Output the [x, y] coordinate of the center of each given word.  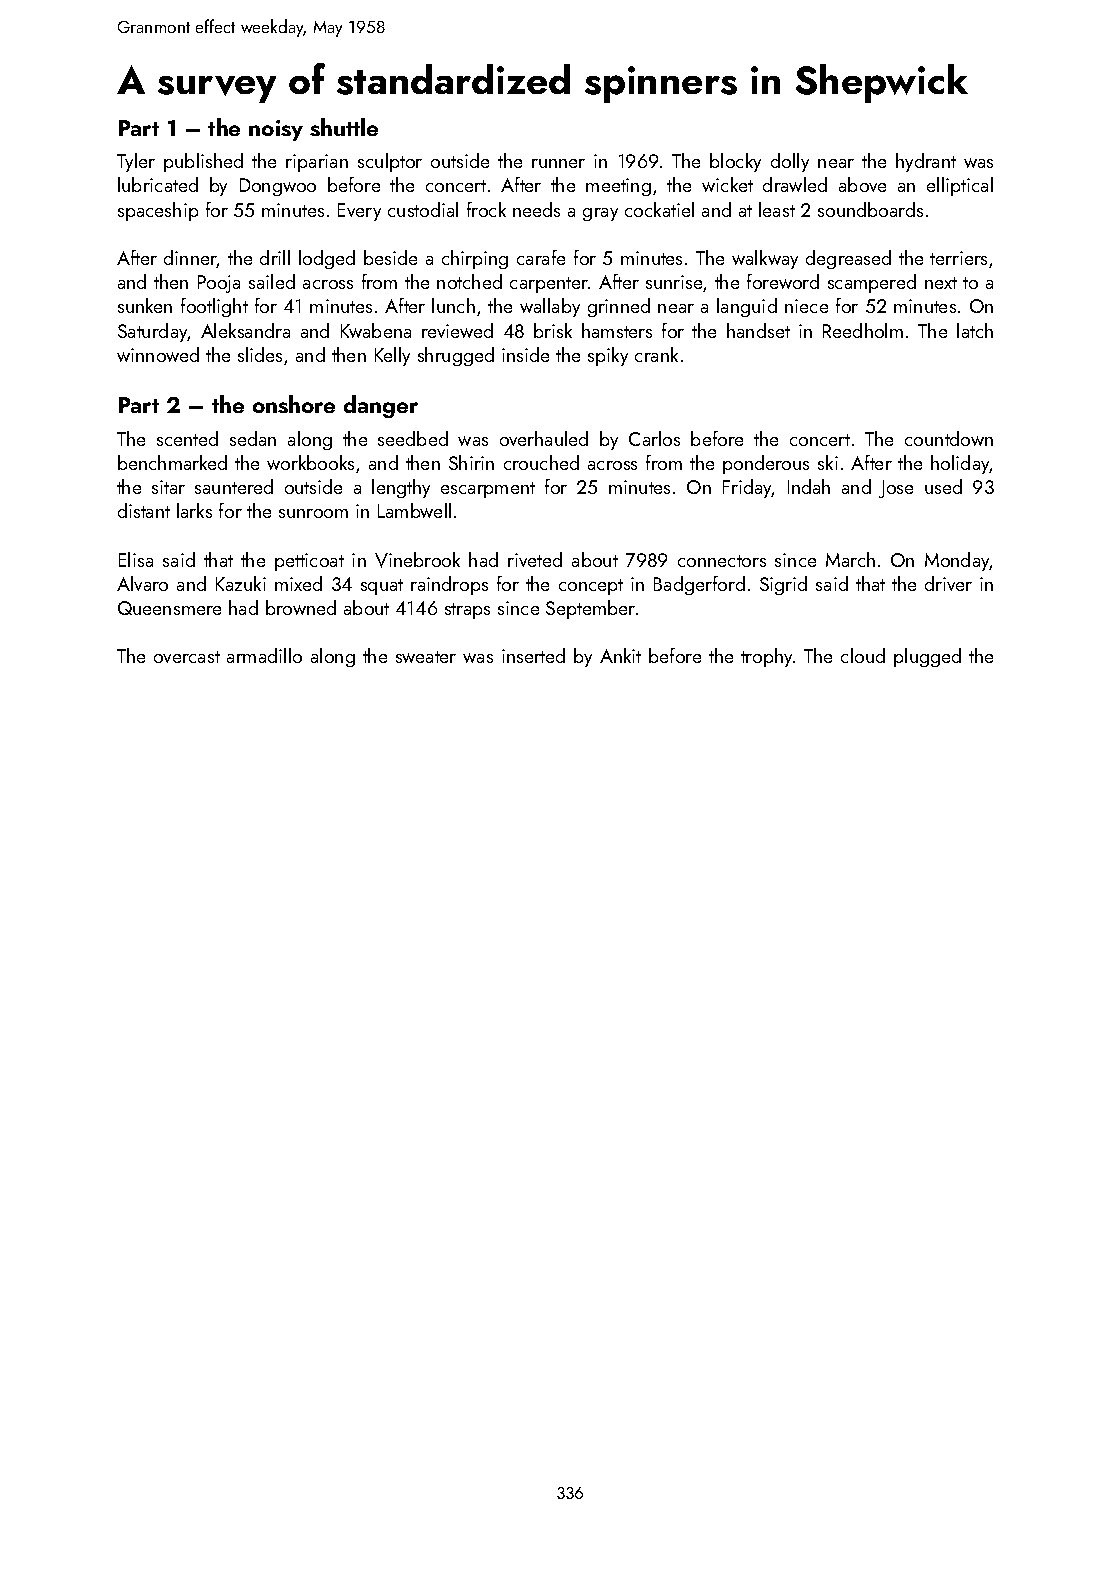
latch [975, 330]
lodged [327, 259]
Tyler [136, 162]
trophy [766, 657]
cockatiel [659, 209]
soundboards [870, 209]
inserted [533, 655]
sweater [426, 657]
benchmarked [172, 462]
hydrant [926, 162]
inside [525, 354]
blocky [735, 162]
